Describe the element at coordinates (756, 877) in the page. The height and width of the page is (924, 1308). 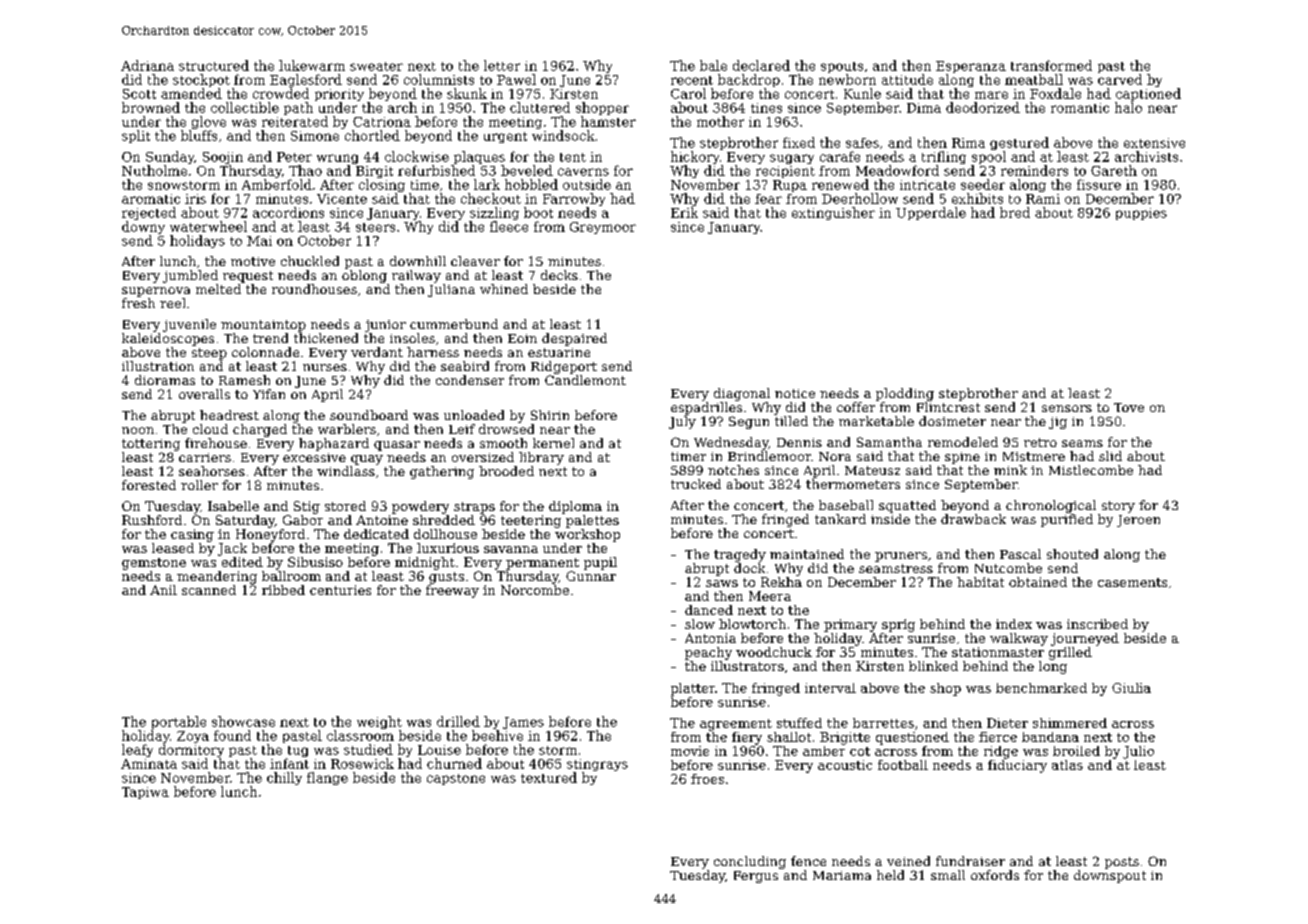
I see `Fergus` at that location.
